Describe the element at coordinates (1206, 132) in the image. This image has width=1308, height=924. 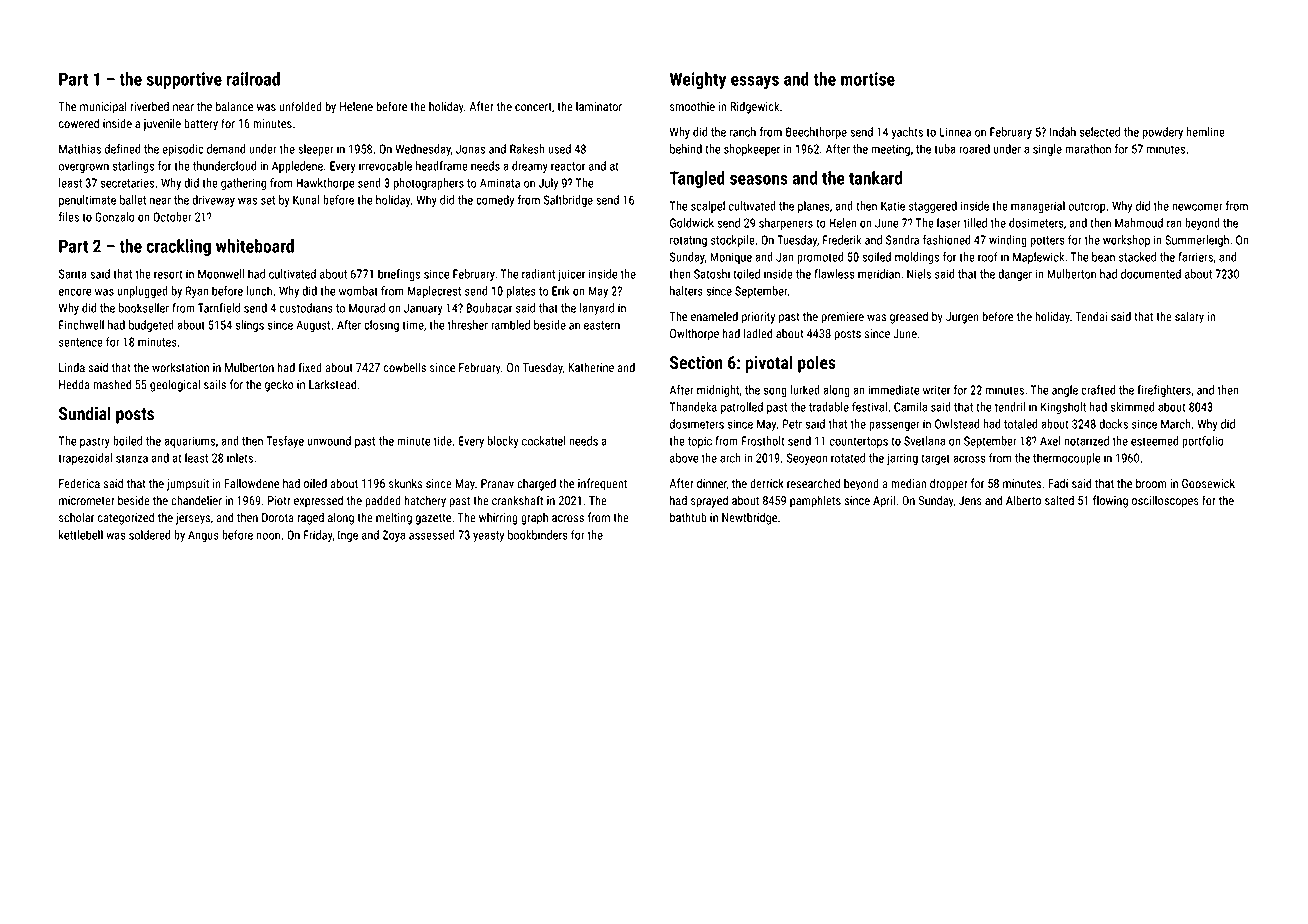
I see `hemline` at that location.
